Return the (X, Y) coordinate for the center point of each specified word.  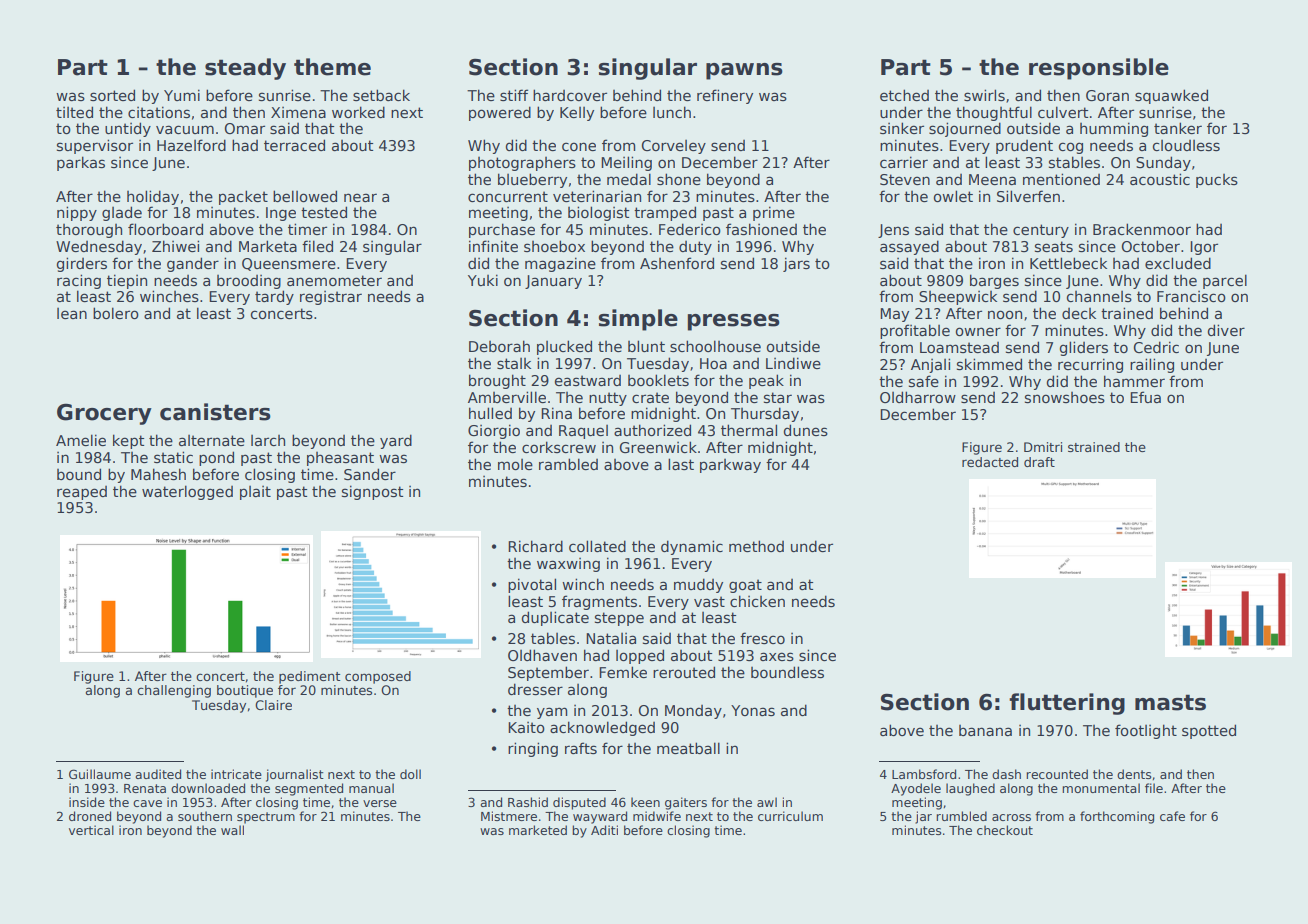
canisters (215, 412)
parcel (1225, 281)
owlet (953, 196)
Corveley (674, 147)
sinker (902, 128)
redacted (990, 462)
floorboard (165, 229)
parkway (730, 466)
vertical (91, 830)
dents (1134, 774)
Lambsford (924, 774)
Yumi (182, 95)
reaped (82, 493)
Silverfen (1028, 196)
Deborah (499, 346)
